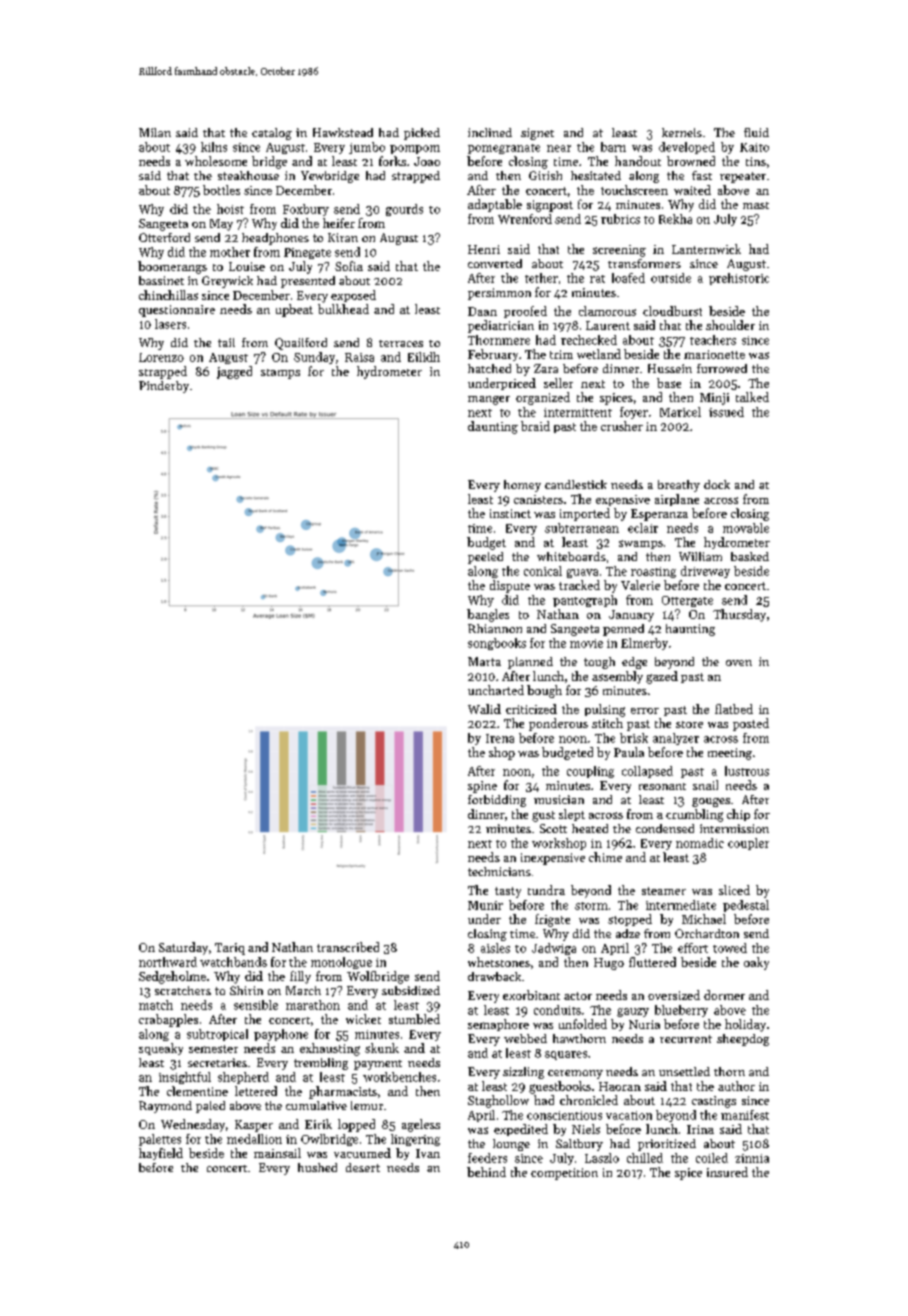  Describe the element at coordinates (343, 237) in the screenshot. I see `Kiran` at that location.
